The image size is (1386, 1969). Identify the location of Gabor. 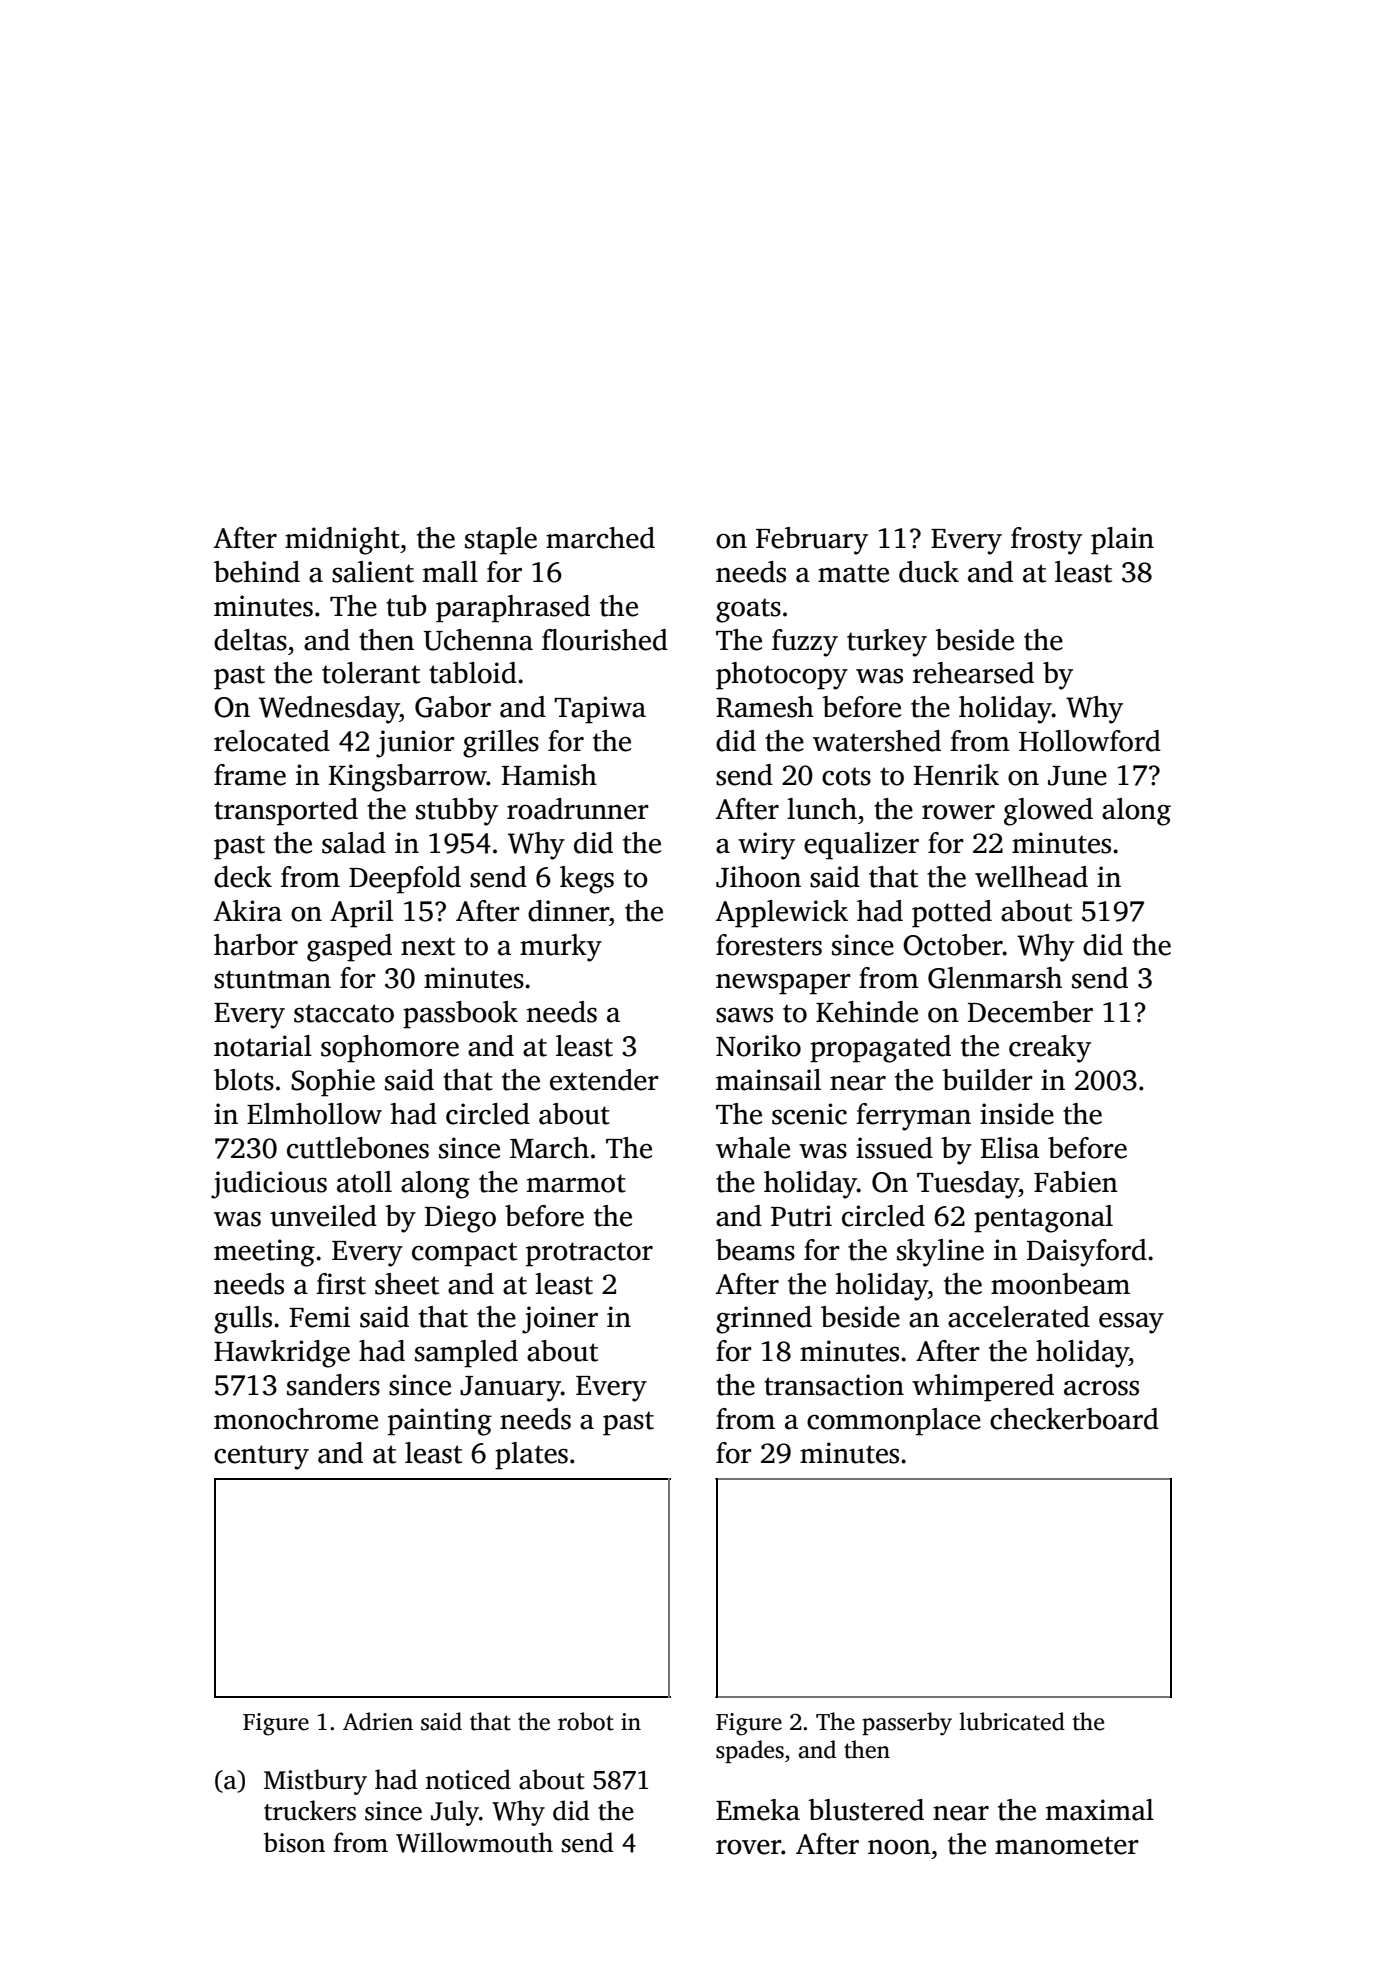
(453, 707).
